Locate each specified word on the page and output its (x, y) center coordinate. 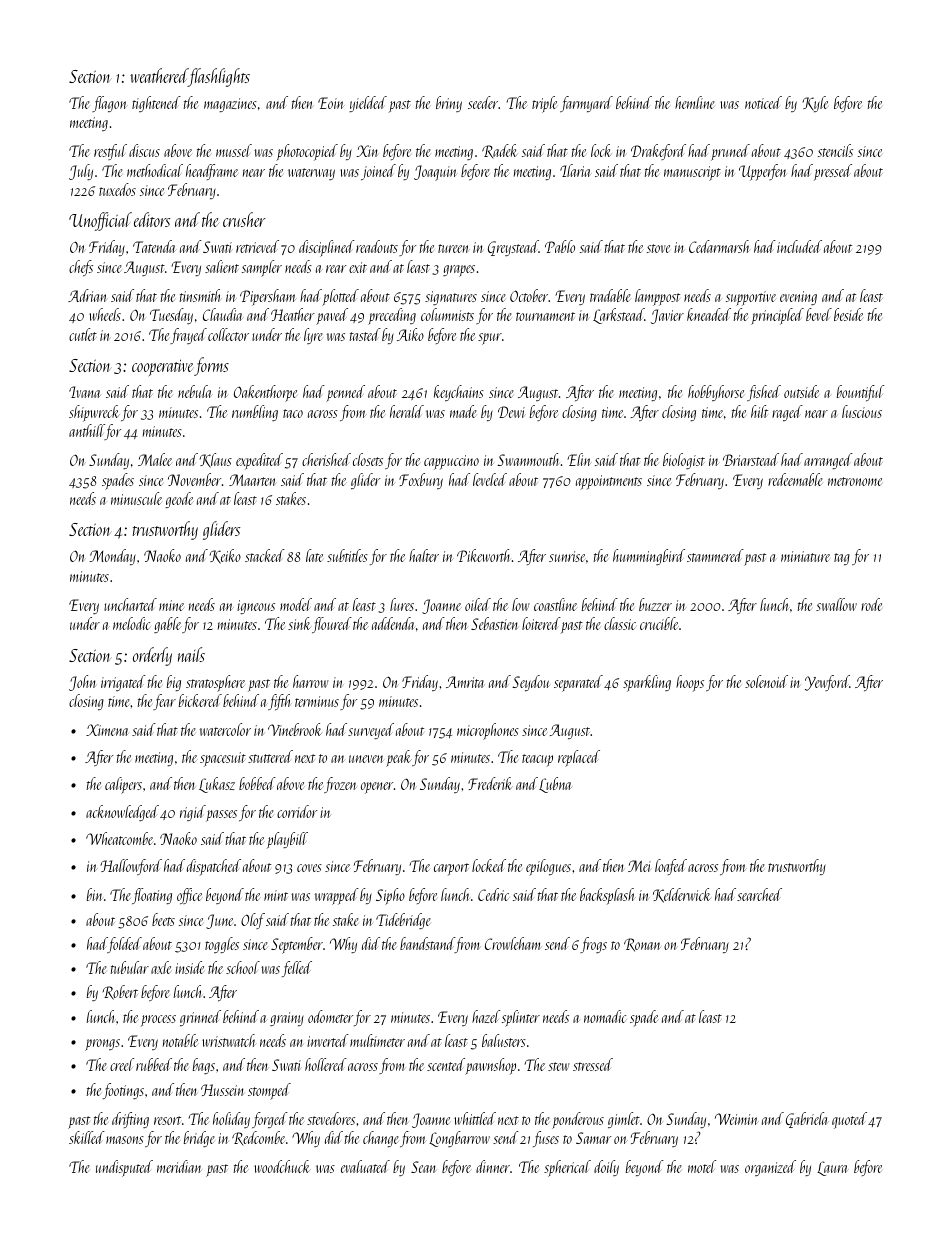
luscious (862, 411)
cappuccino (451, 462)
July (81, 172)
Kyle (815, 104)
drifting (130, 1120)
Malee (155, 459)
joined (378, 172)
